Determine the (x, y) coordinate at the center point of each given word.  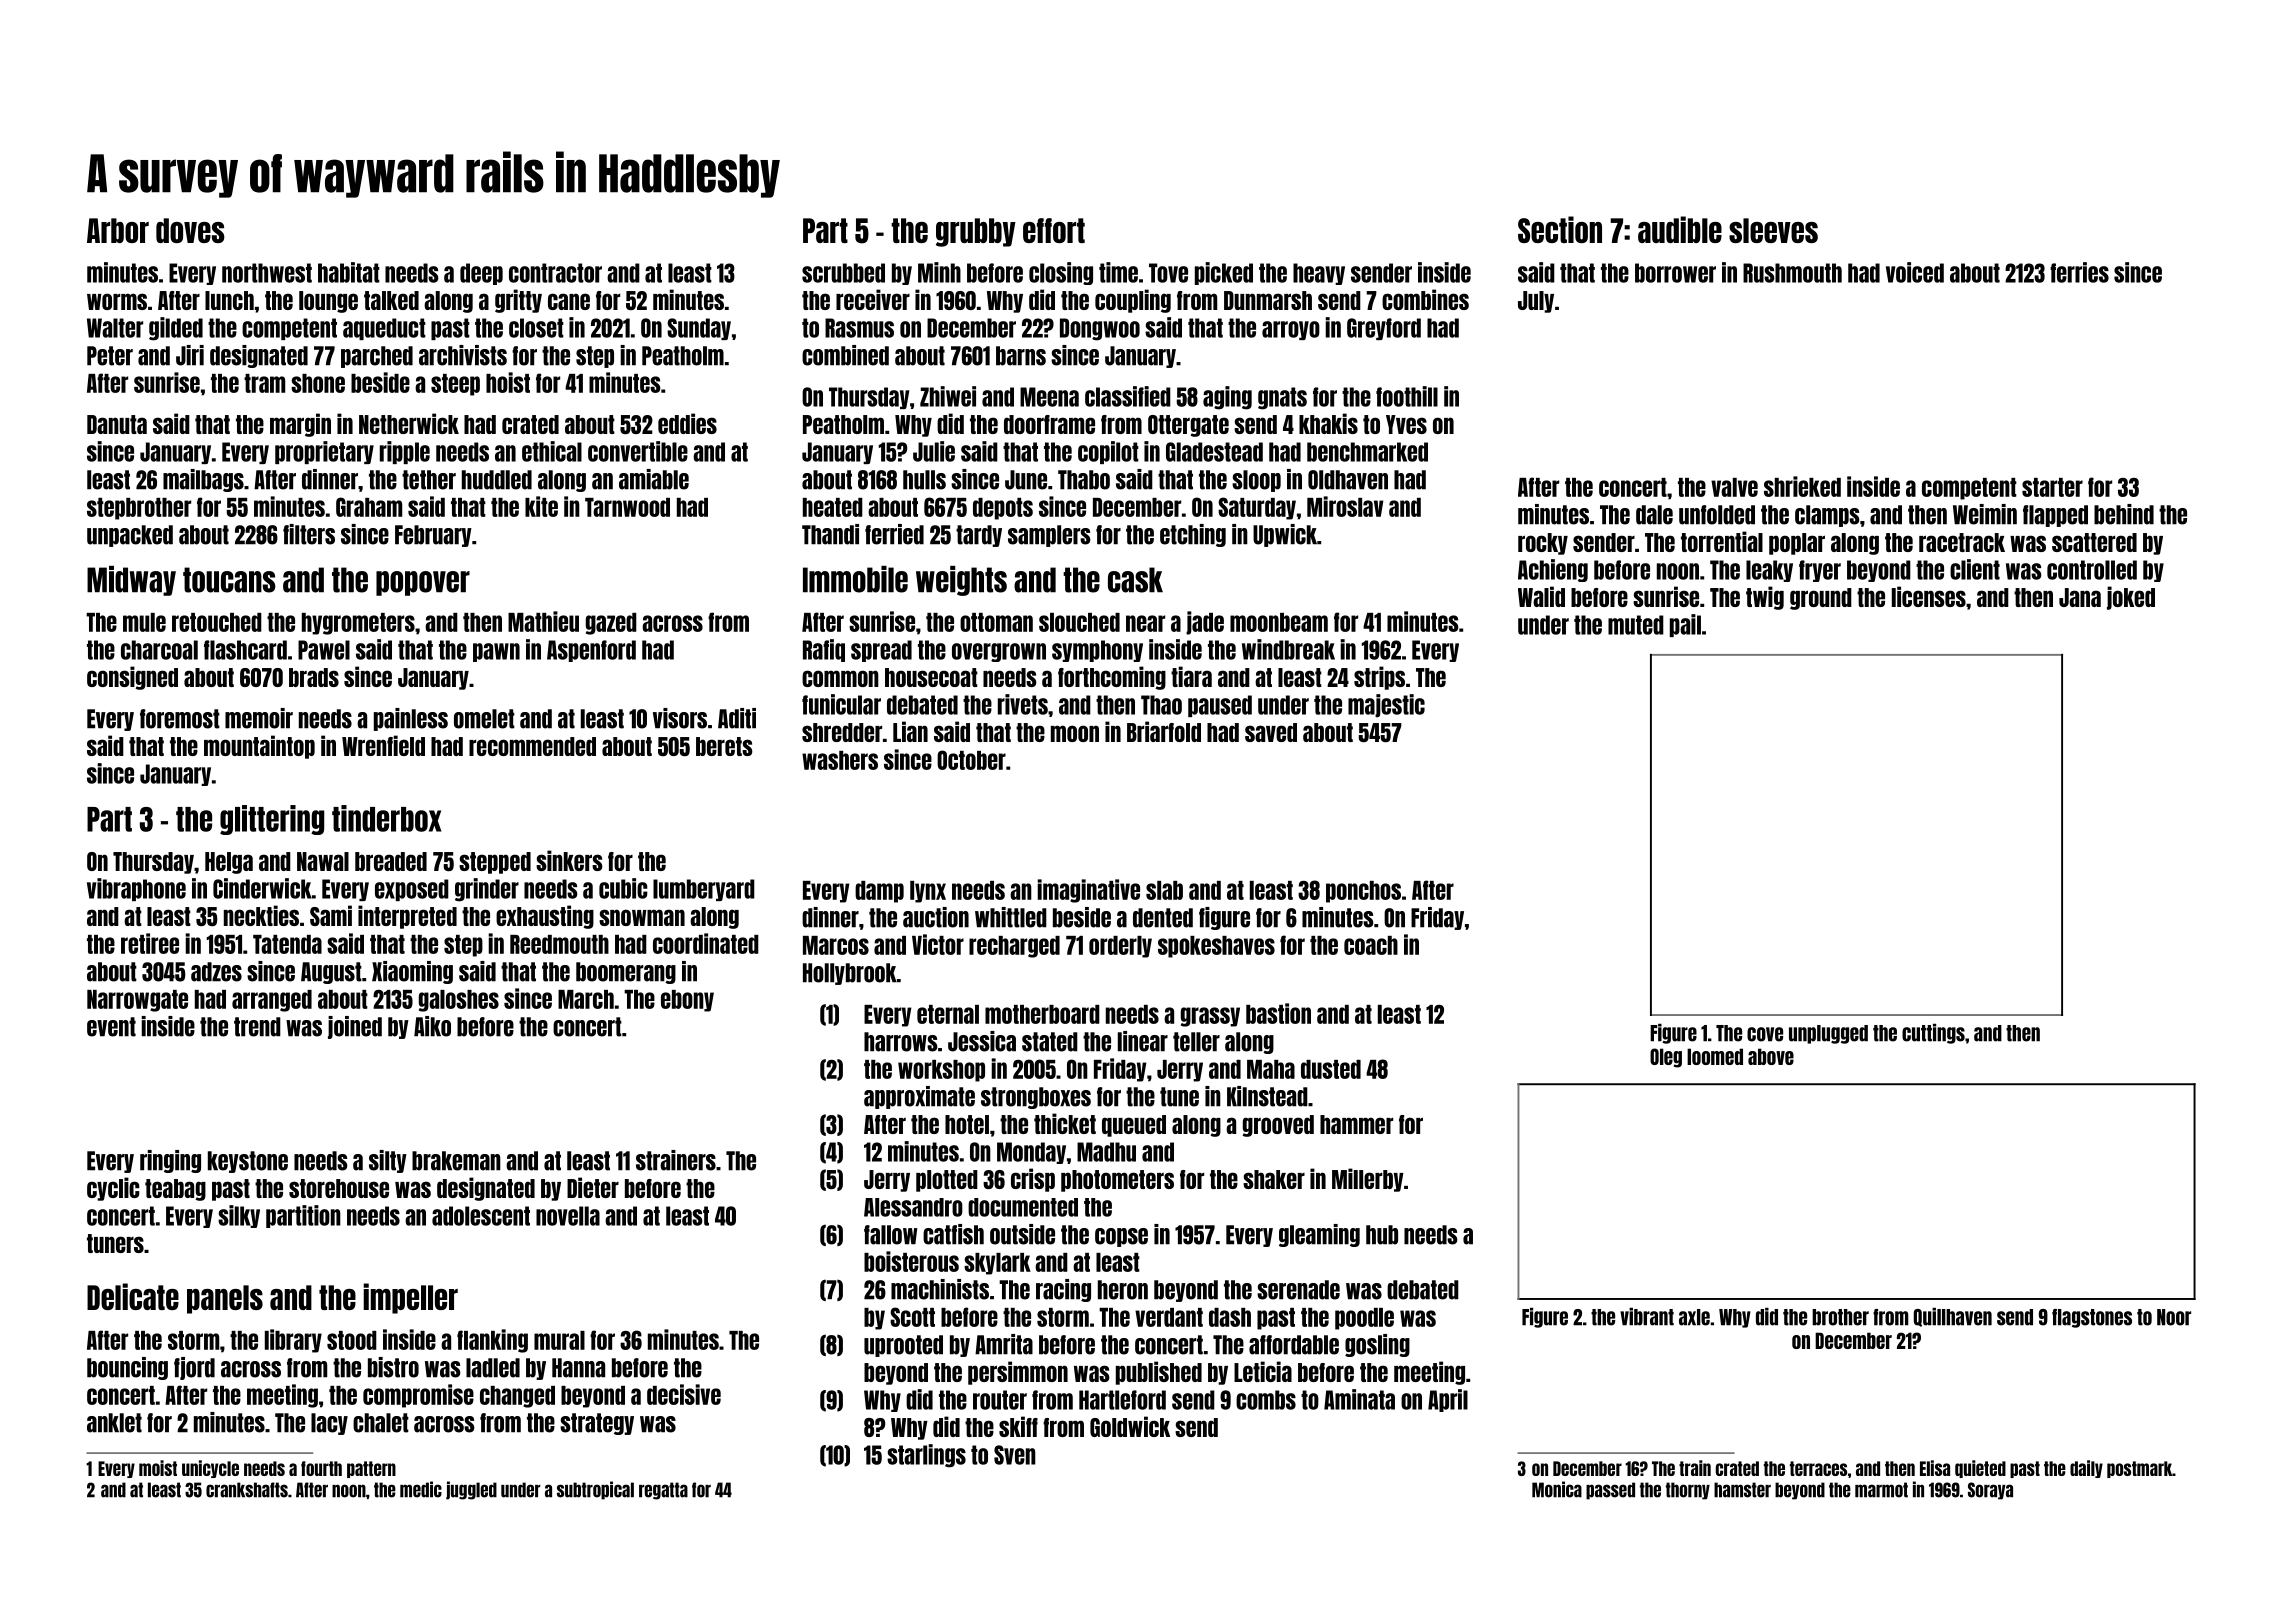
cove (1765, 1034)
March (586, 999)
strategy (597, 1424)
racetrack (1962, 542)
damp (879, 892)
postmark (2139, 1469)
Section (1560, 229)
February (433, 536)
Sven (1015, 1455)
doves (190, 230)
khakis (1328, 423)
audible (1680, 229)
